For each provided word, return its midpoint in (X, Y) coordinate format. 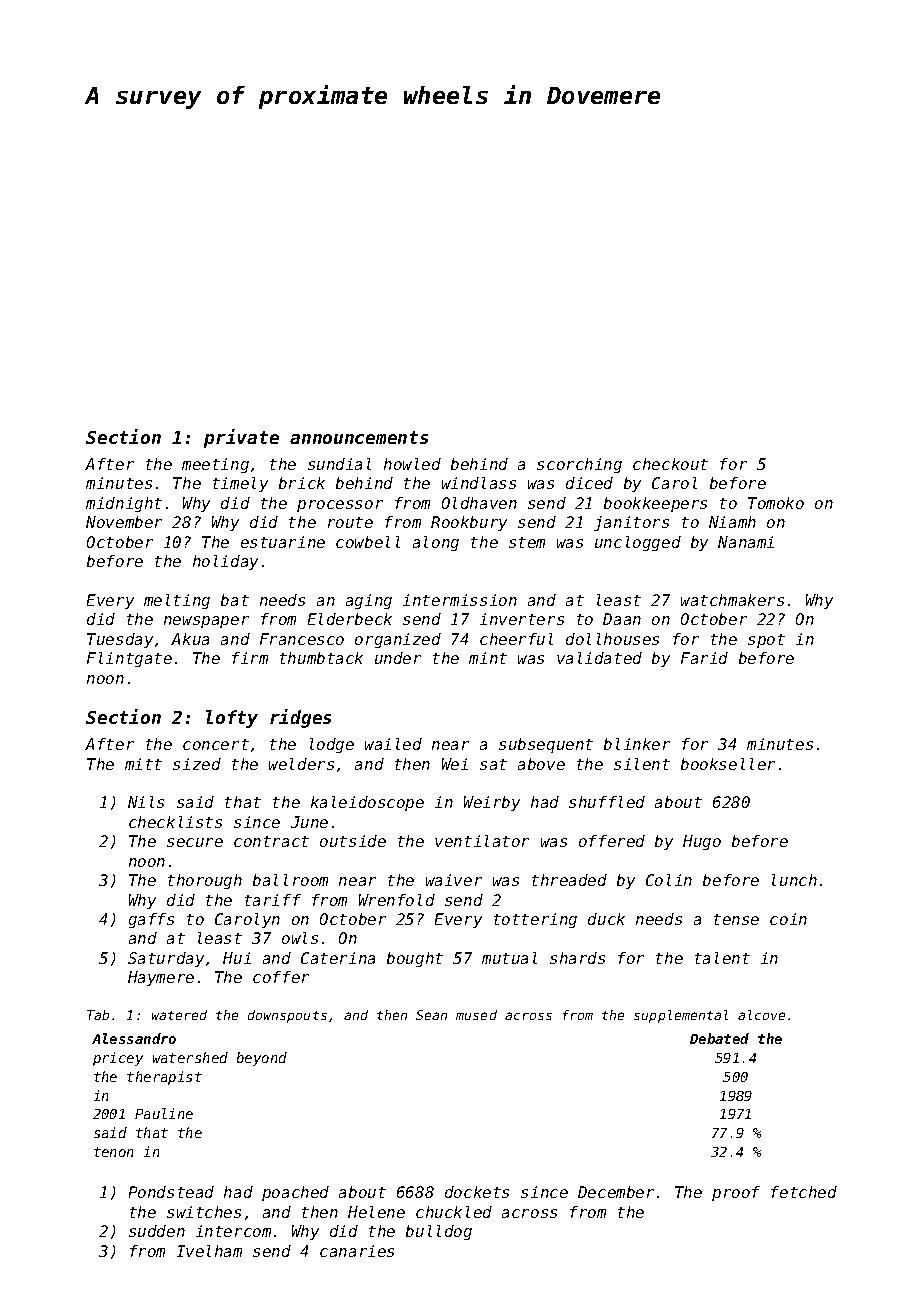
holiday (225, 562)
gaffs (151, 920)
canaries (357, 1251)
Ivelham (209, 1251)
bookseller (728, 764)
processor (340, 506)
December (616, 1192)
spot (766, 641)
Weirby (492, 803)
